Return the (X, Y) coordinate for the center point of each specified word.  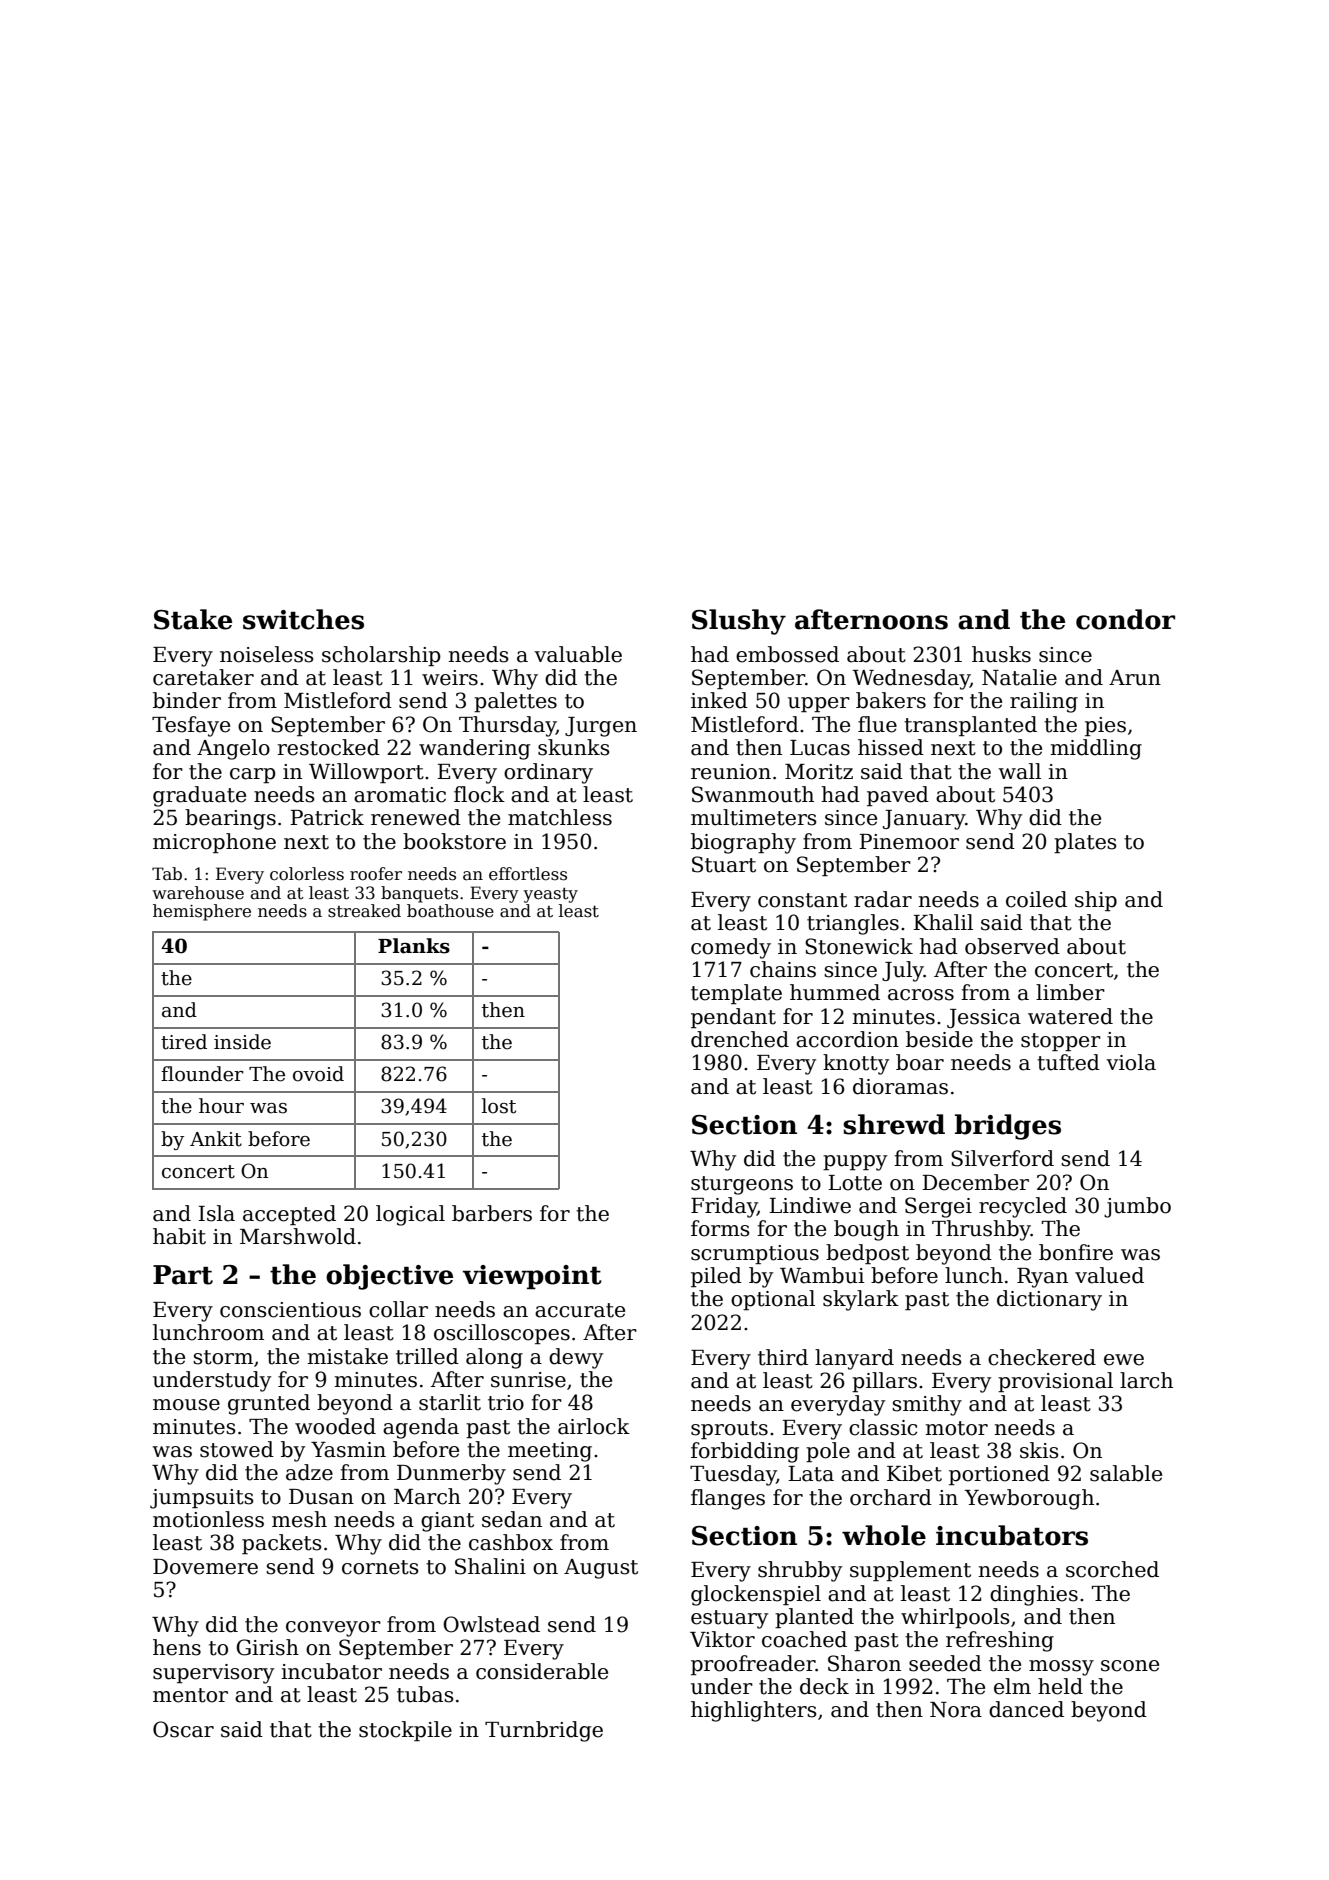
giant (447, 1522)
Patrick (327, 817)
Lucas (820, 748)
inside (242, 1042)
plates (1085, 843)
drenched (740, 1039)
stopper (1061, 1042)
